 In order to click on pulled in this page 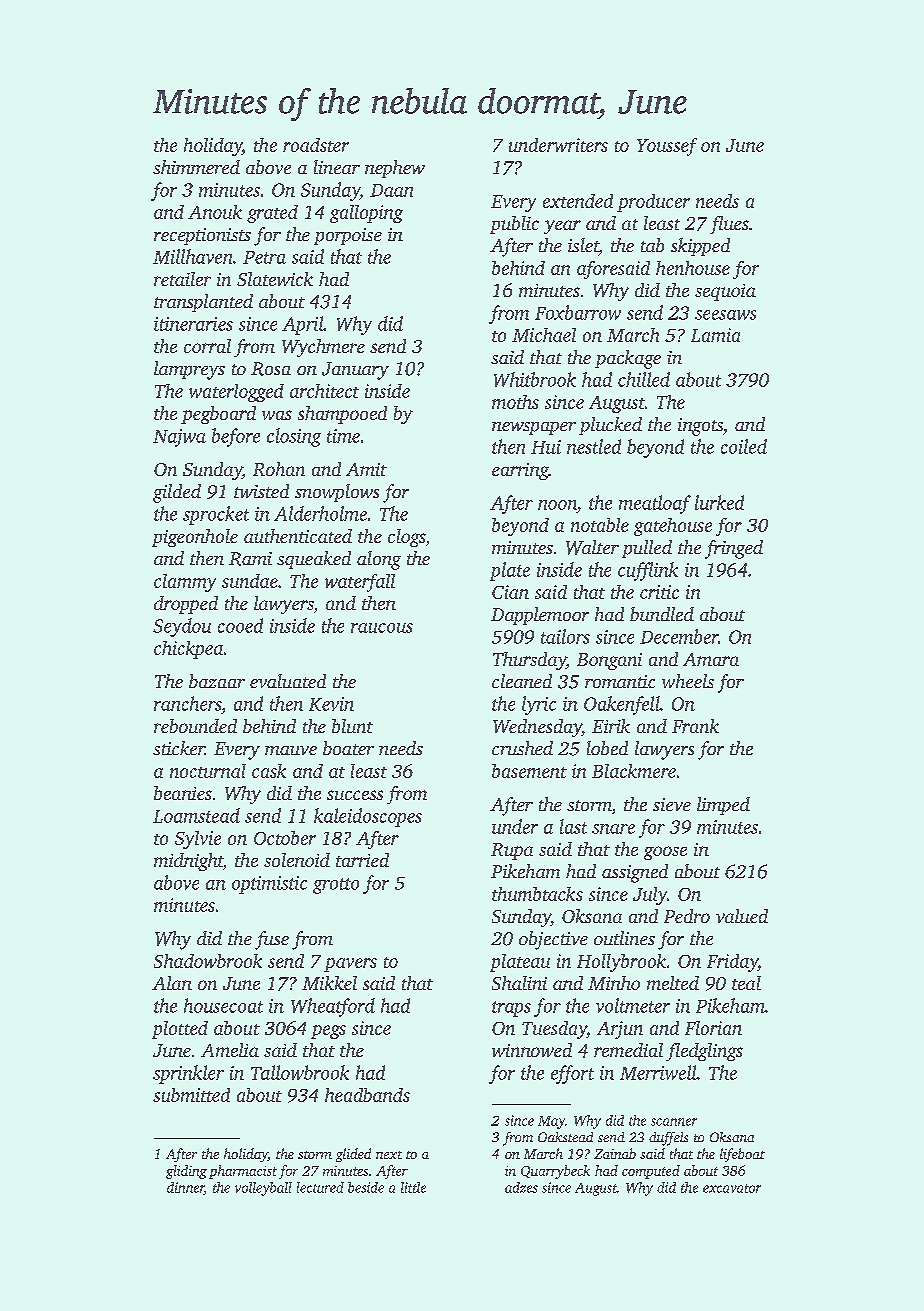, I will do `click(647, 549)`.
